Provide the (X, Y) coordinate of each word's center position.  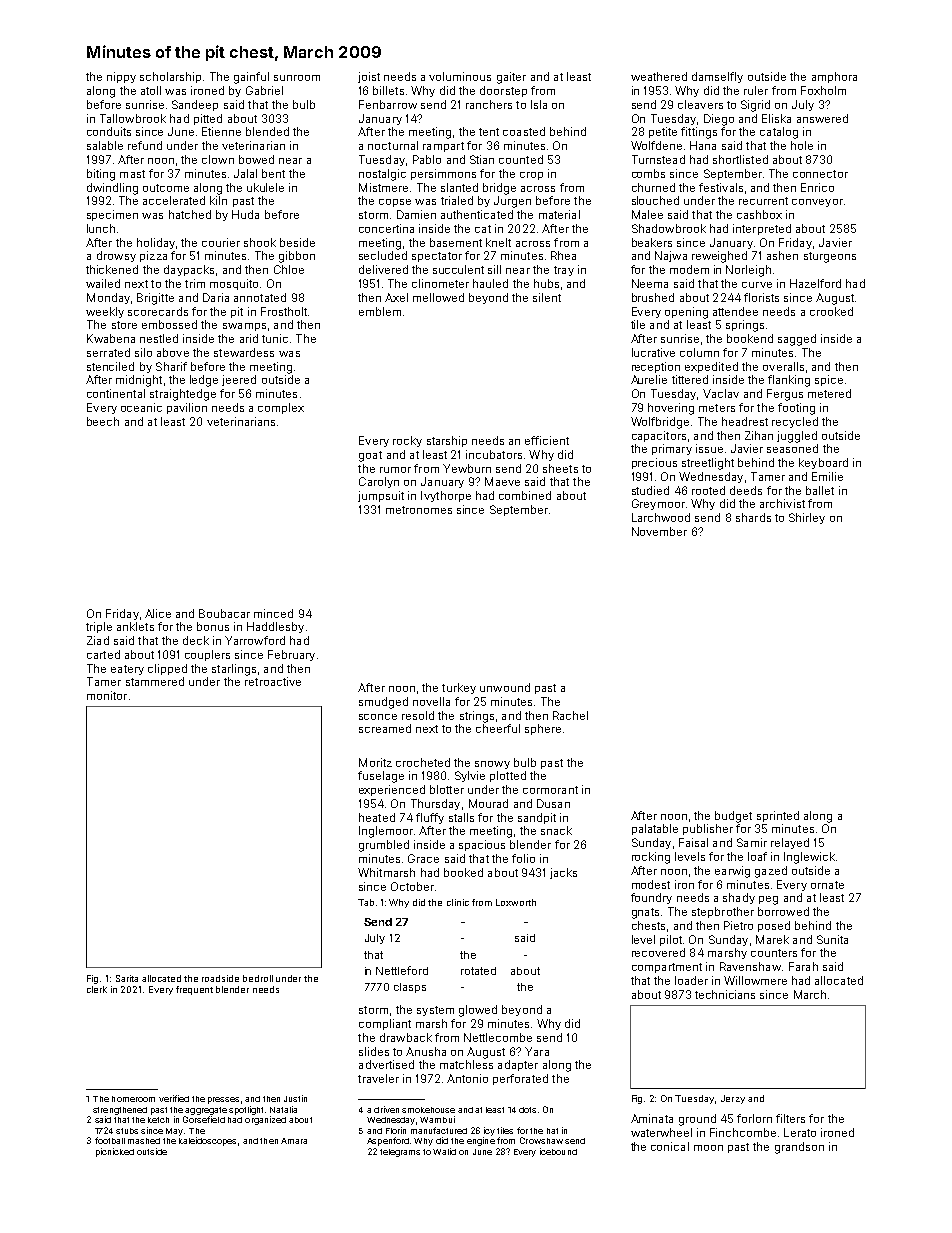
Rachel (570, 715)
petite (663, 132)
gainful (251, 78)
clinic (458, 902)
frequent (194, 990)
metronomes (419, 510)
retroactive (273, 681)
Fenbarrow (388, 104)
